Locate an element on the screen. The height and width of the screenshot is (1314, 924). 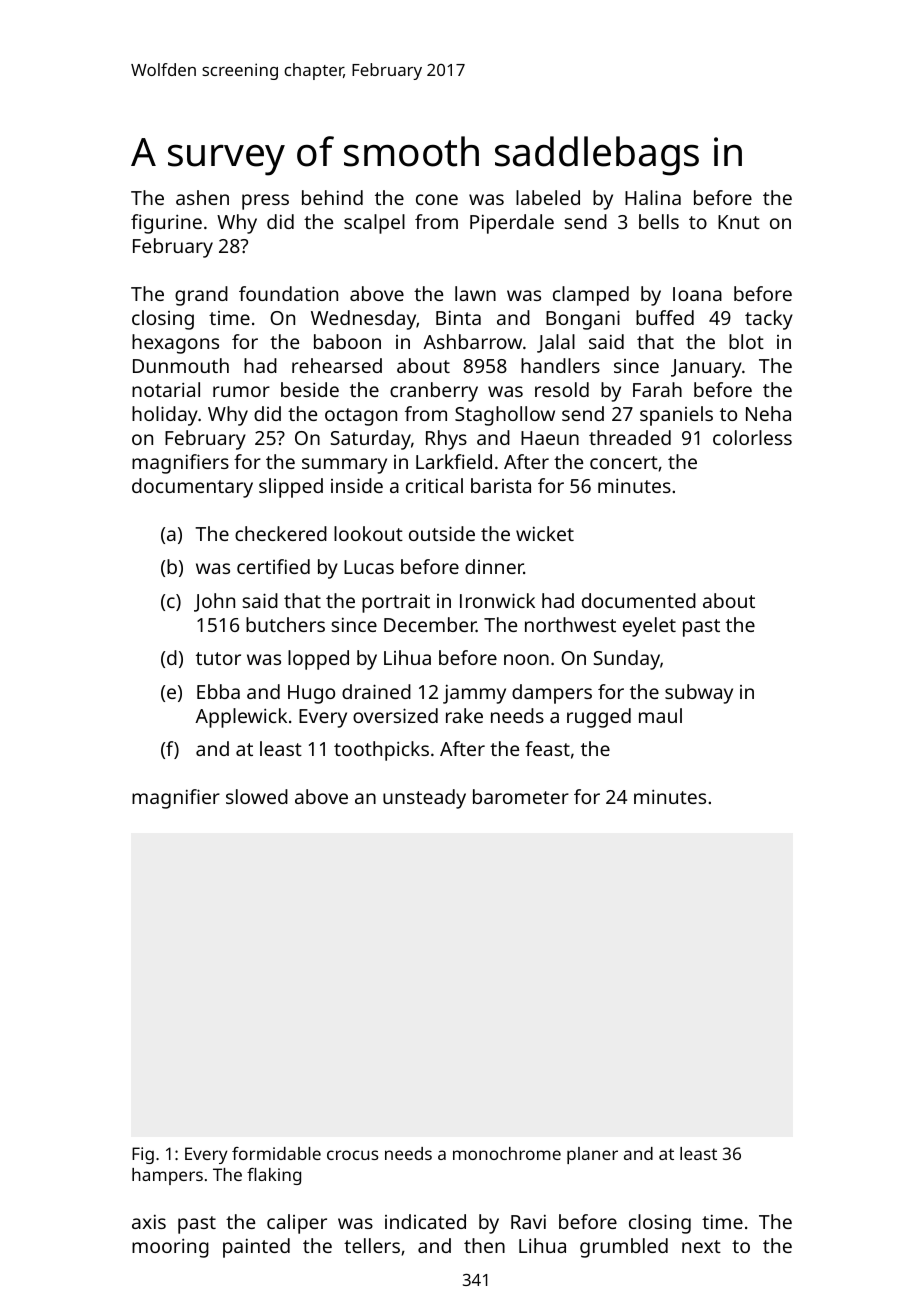
Knut is located at coordinates (739, 222).
